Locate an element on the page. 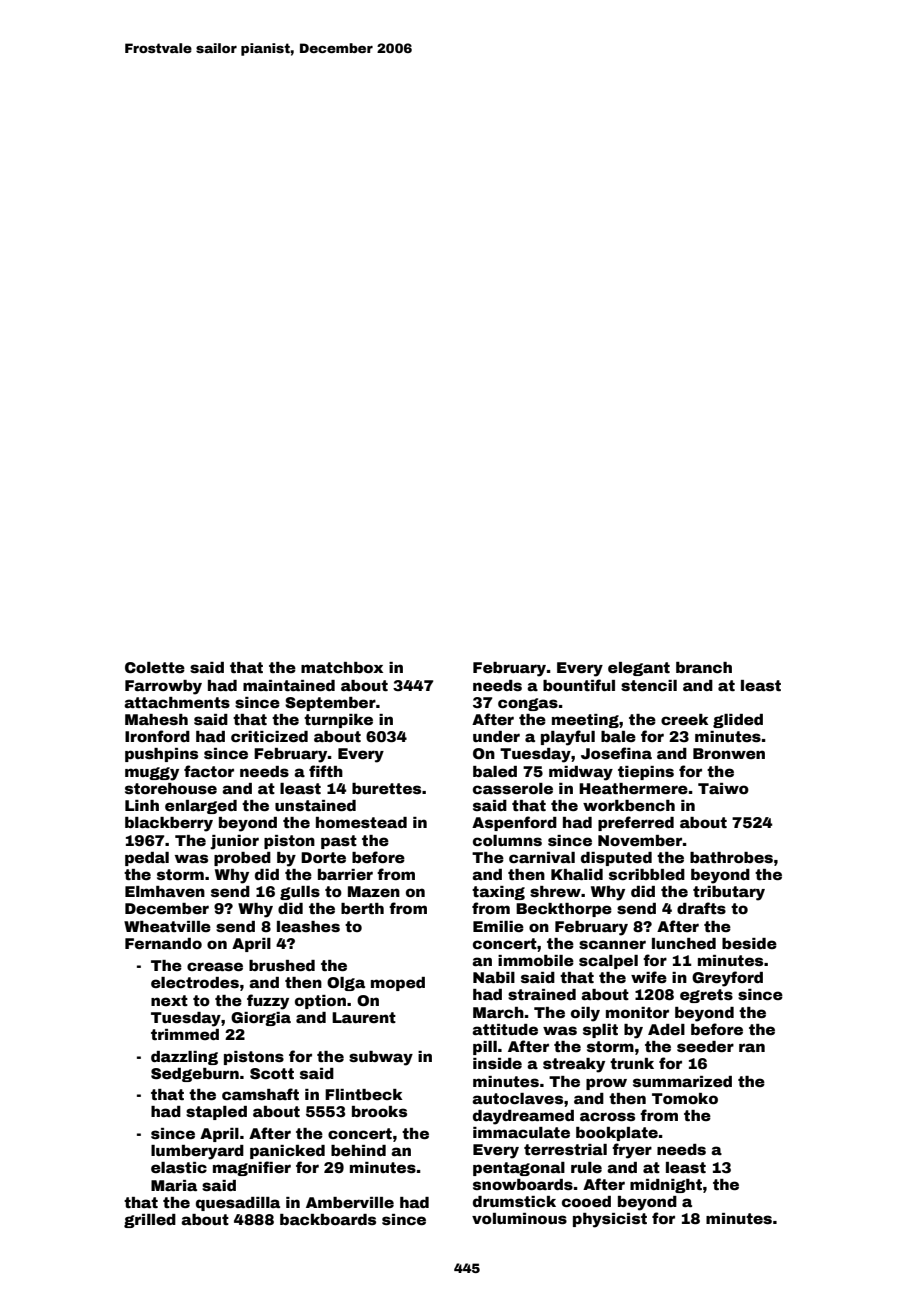 Image resolution: width=908 pixels, height=1316 pixels. midnight is located at coordinates (666, 1186).
